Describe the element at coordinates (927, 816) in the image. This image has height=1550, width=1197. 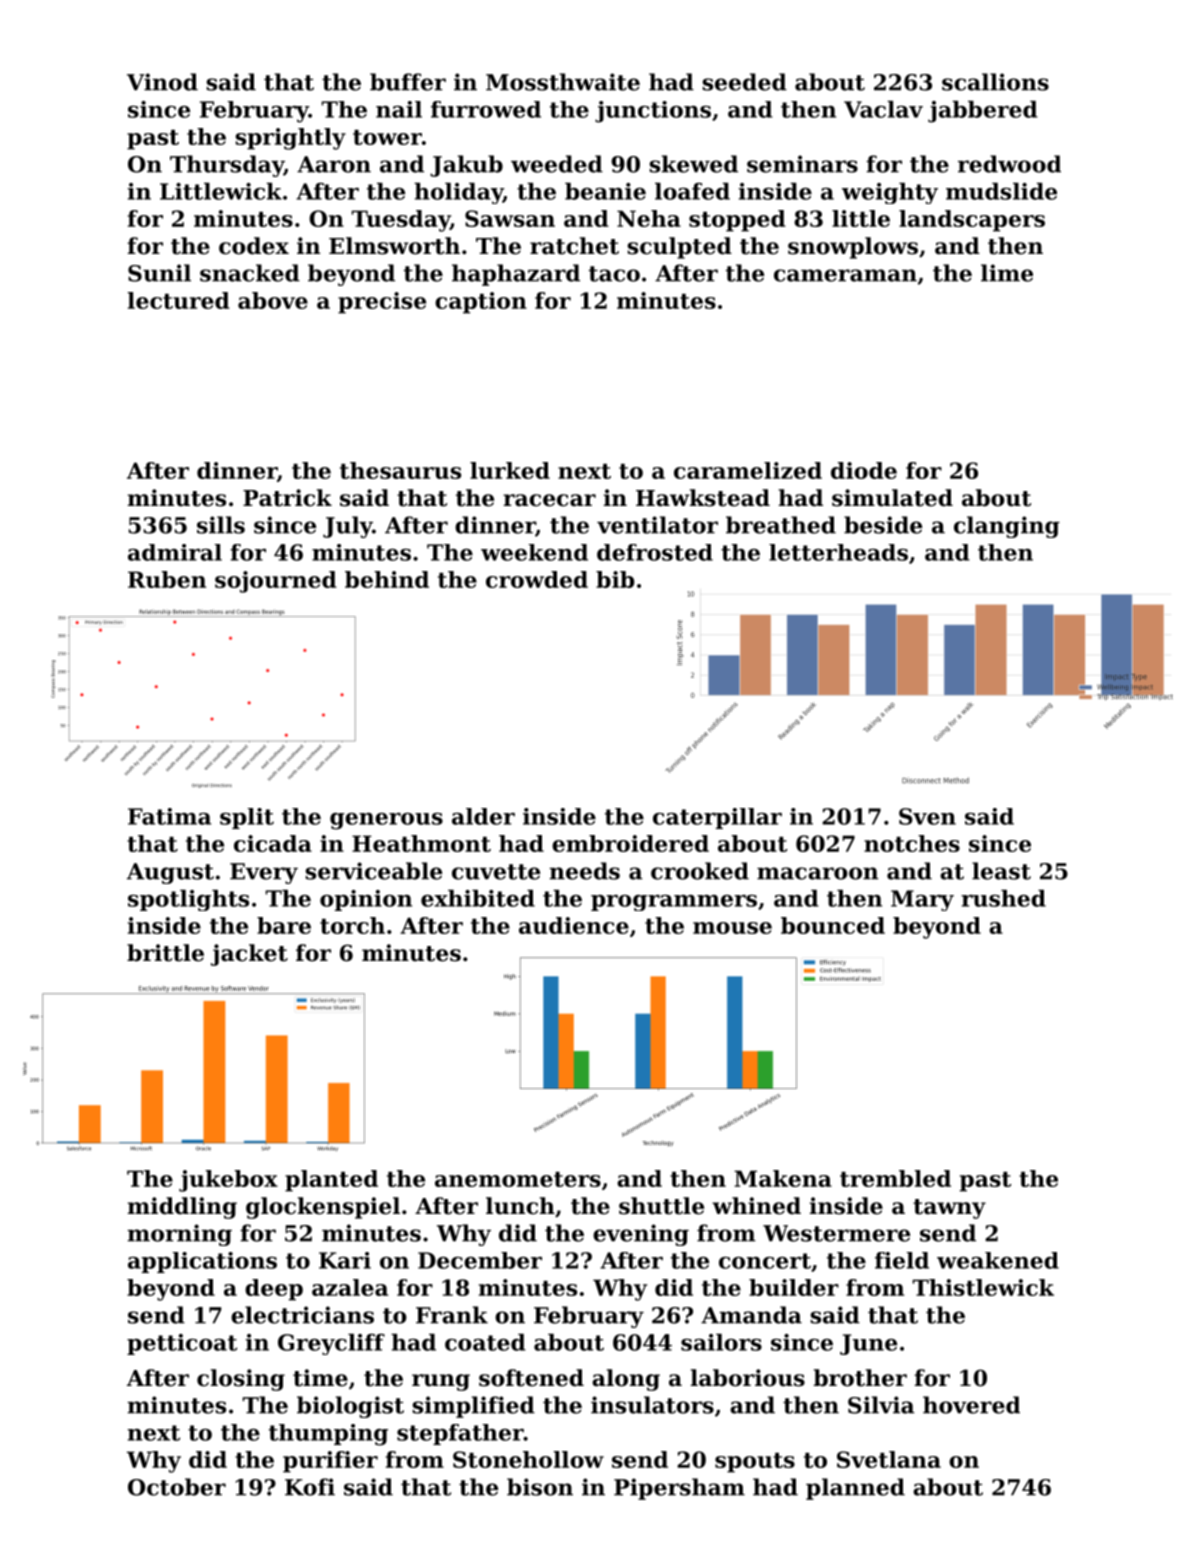
I see `Sven` at that location.
